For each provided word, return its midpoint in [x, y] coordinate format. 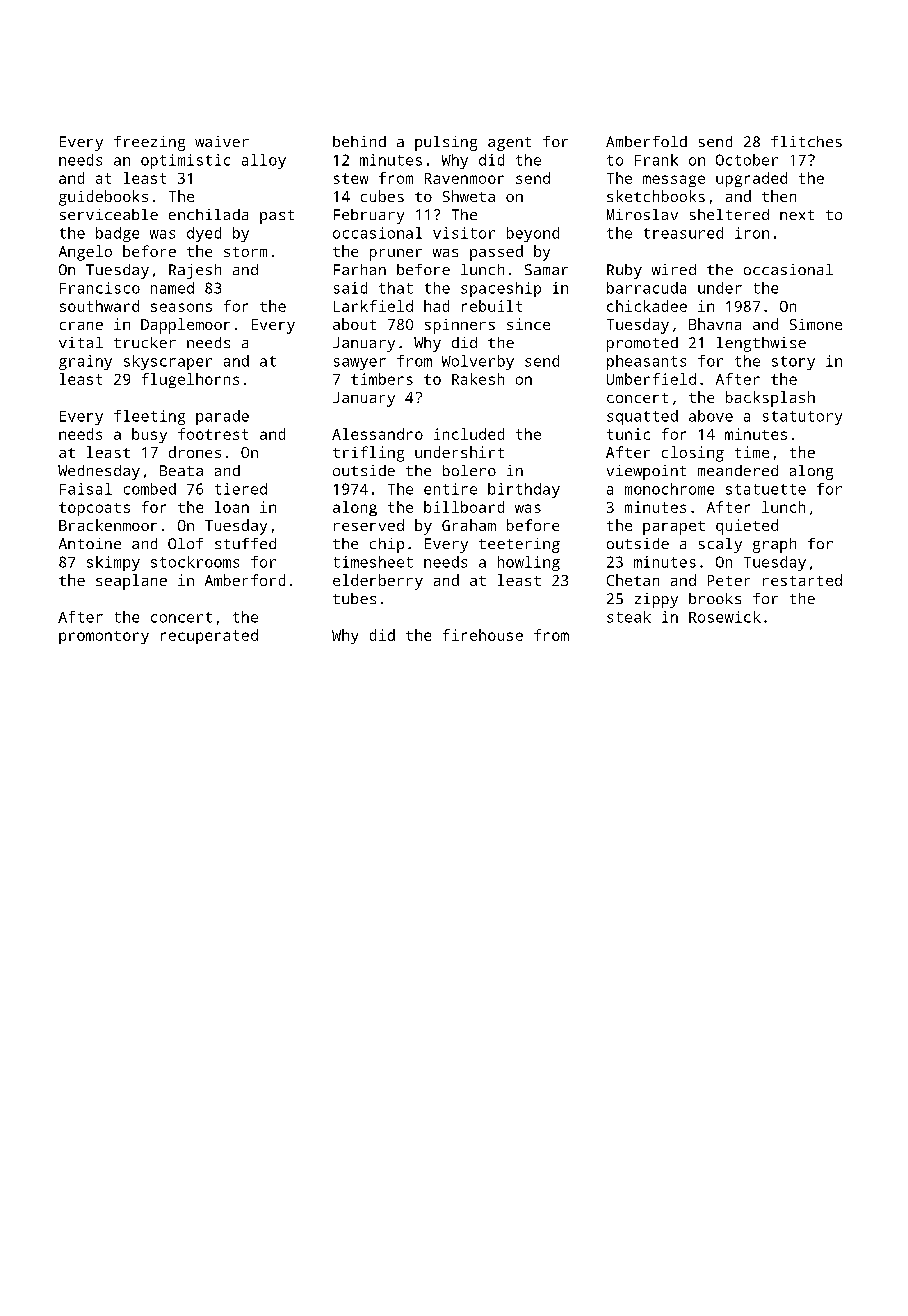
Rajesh [195, 271]
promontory [104, 637]
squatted [642, 417]
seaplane [131, 582]
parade [222, 417]
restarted [802, 580]
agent [509, 144]
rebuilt [492, 306]
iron [752, 233]
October [747, 160]
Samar [546, 269]
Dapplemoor [185, 326]
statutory [802, 418]
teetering [519, 545]
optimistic [185, 161]
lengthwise [761, 344]
